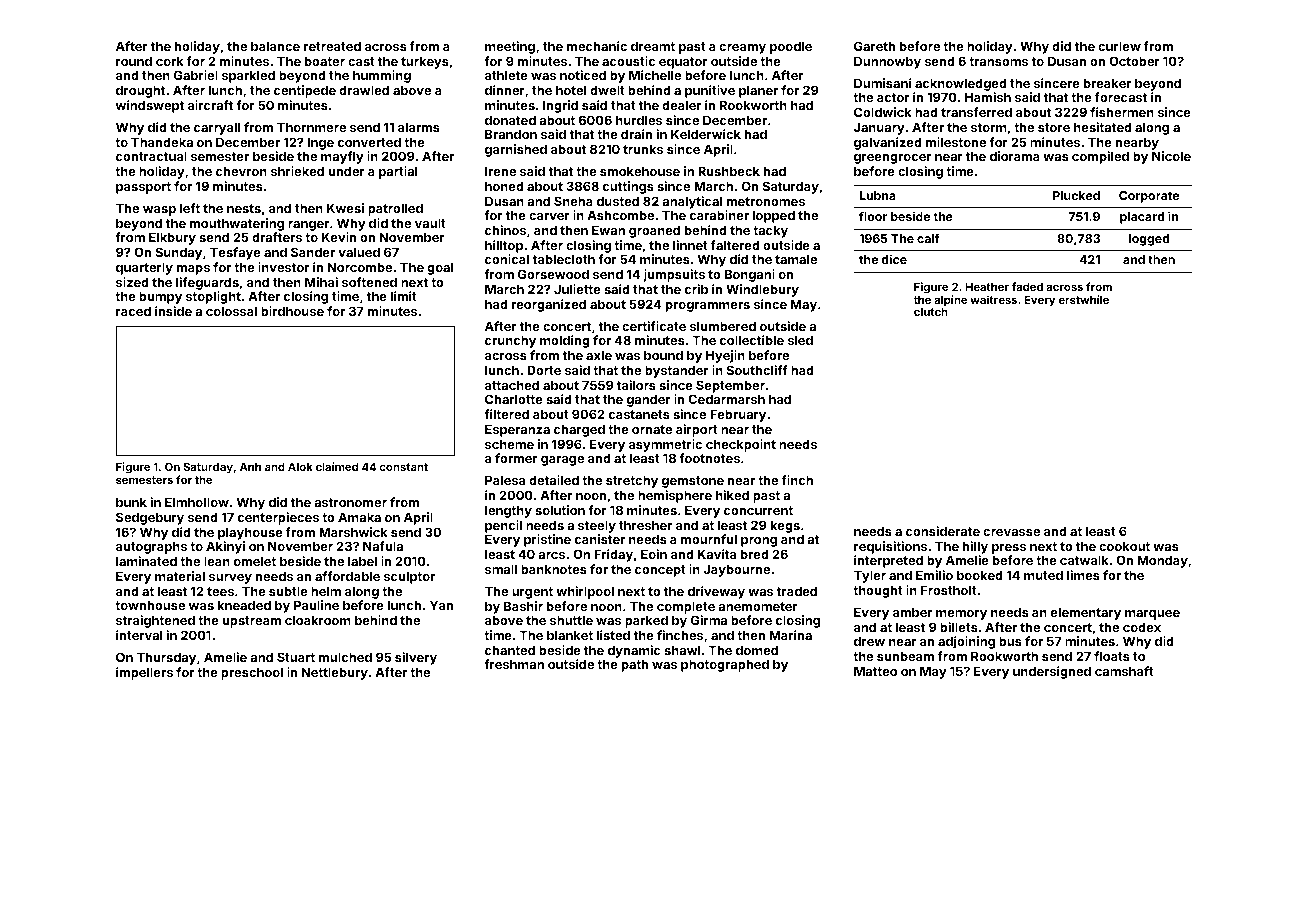 Image resolution: width=1308 pixels, height=924 pixels. I want to click on dice, so click(894, 259).
